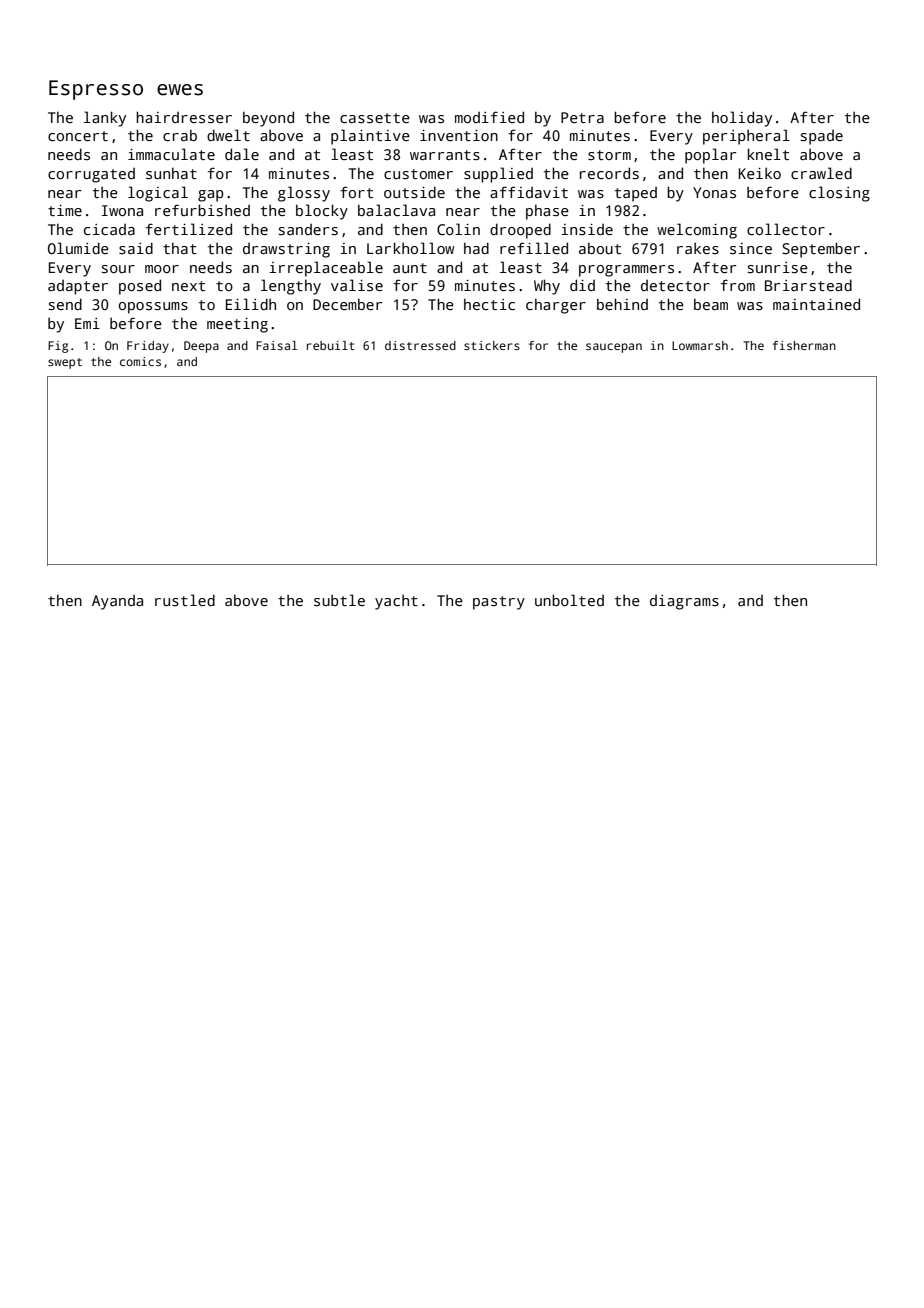 The image size is (924, 1308). I want to click on Petra, so click(582, 117).
